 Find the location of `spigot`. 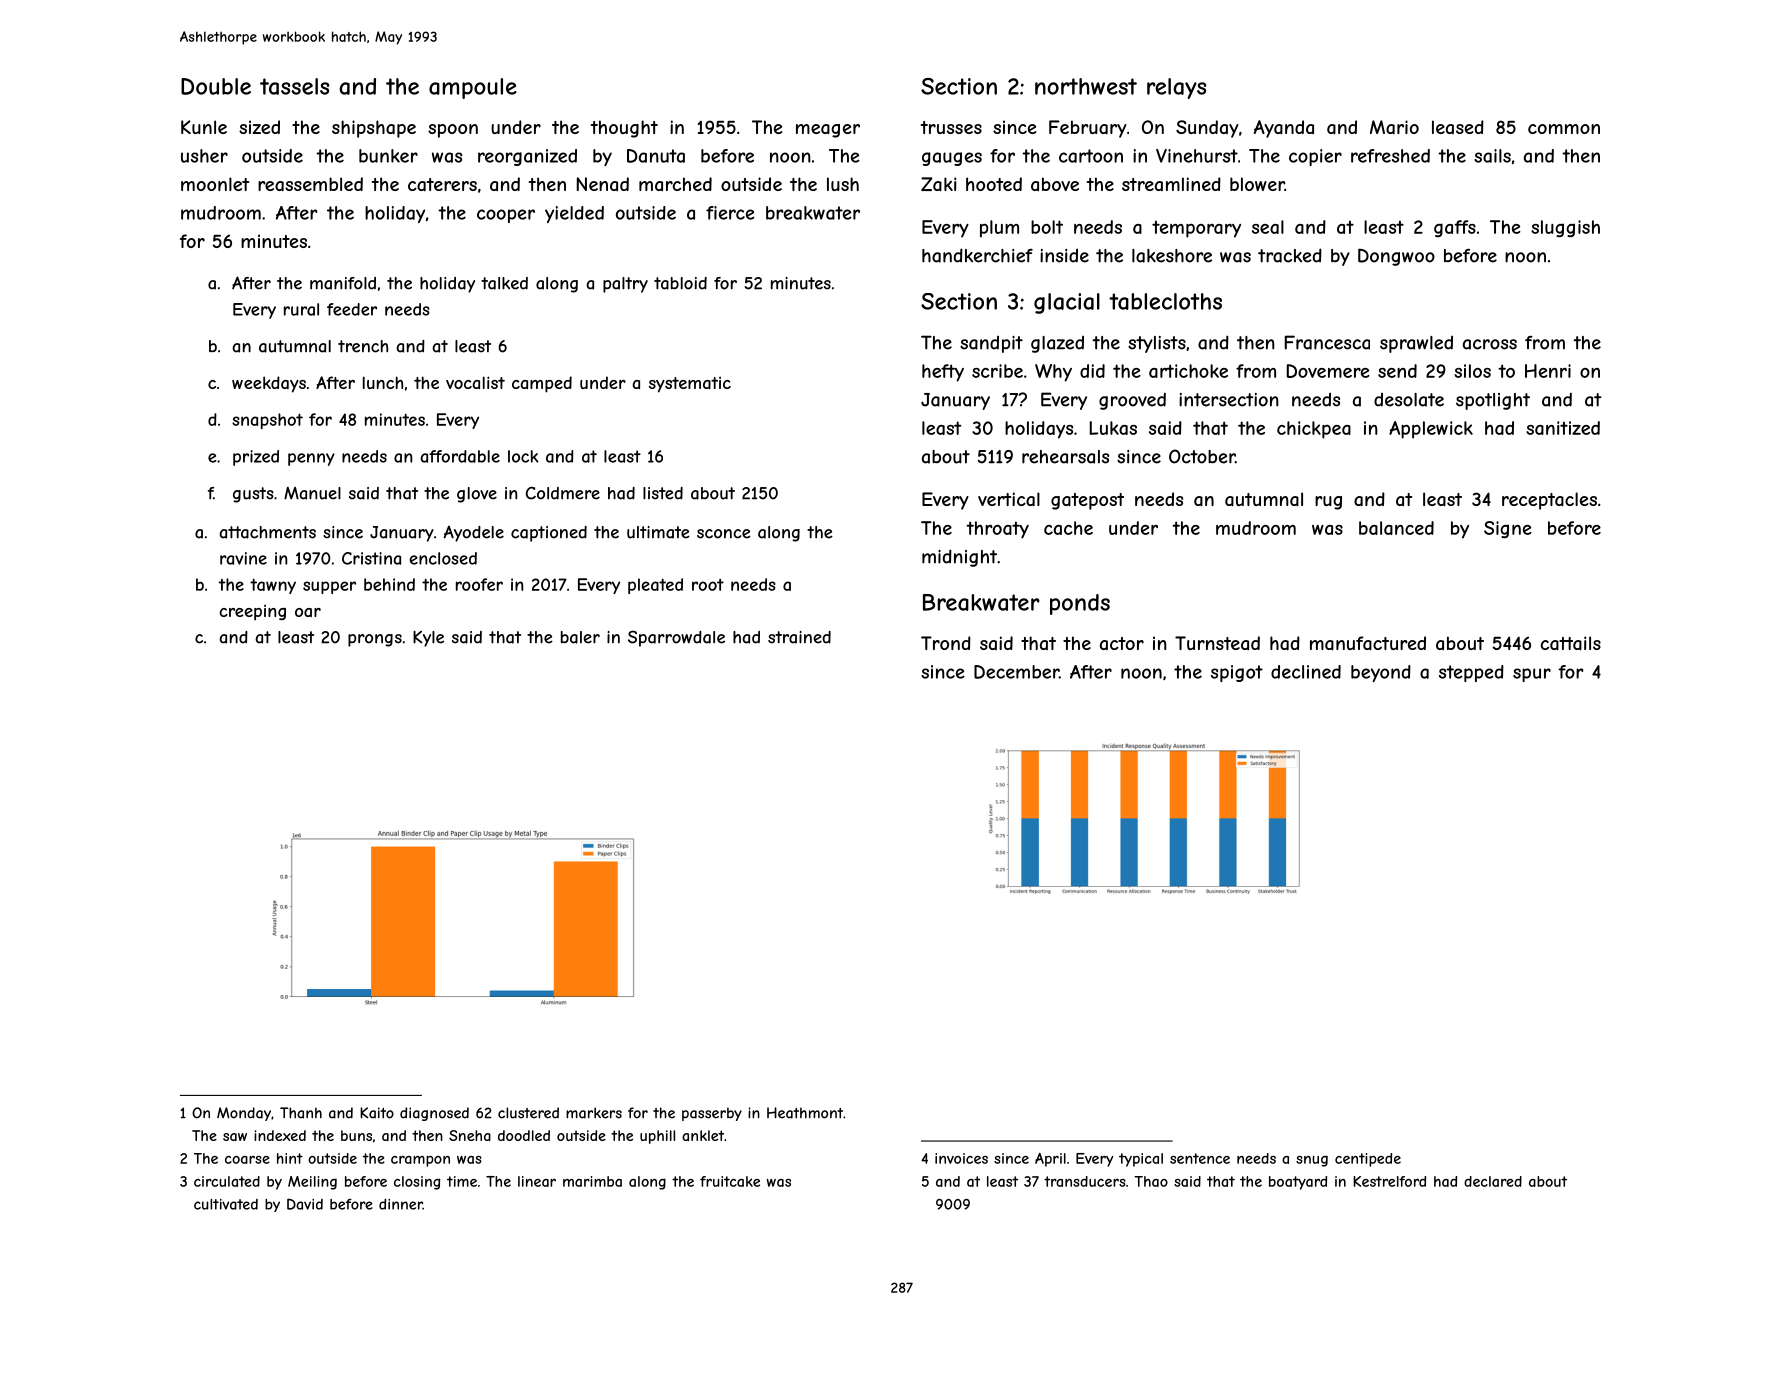

spigot is located at coordinates (1237, 673).
